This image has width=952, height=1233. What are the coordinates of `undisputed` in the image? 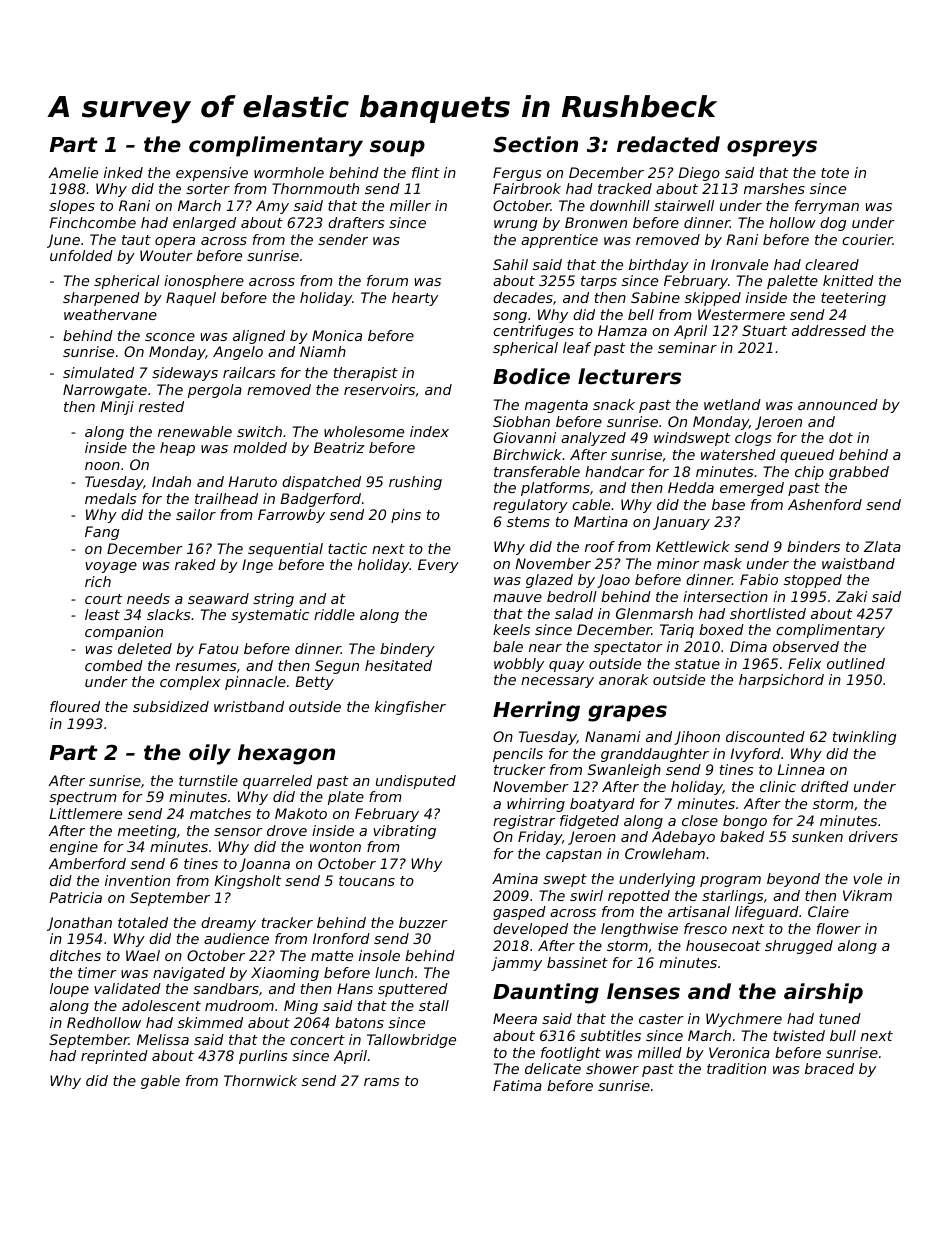 It's located at (416, 782).
